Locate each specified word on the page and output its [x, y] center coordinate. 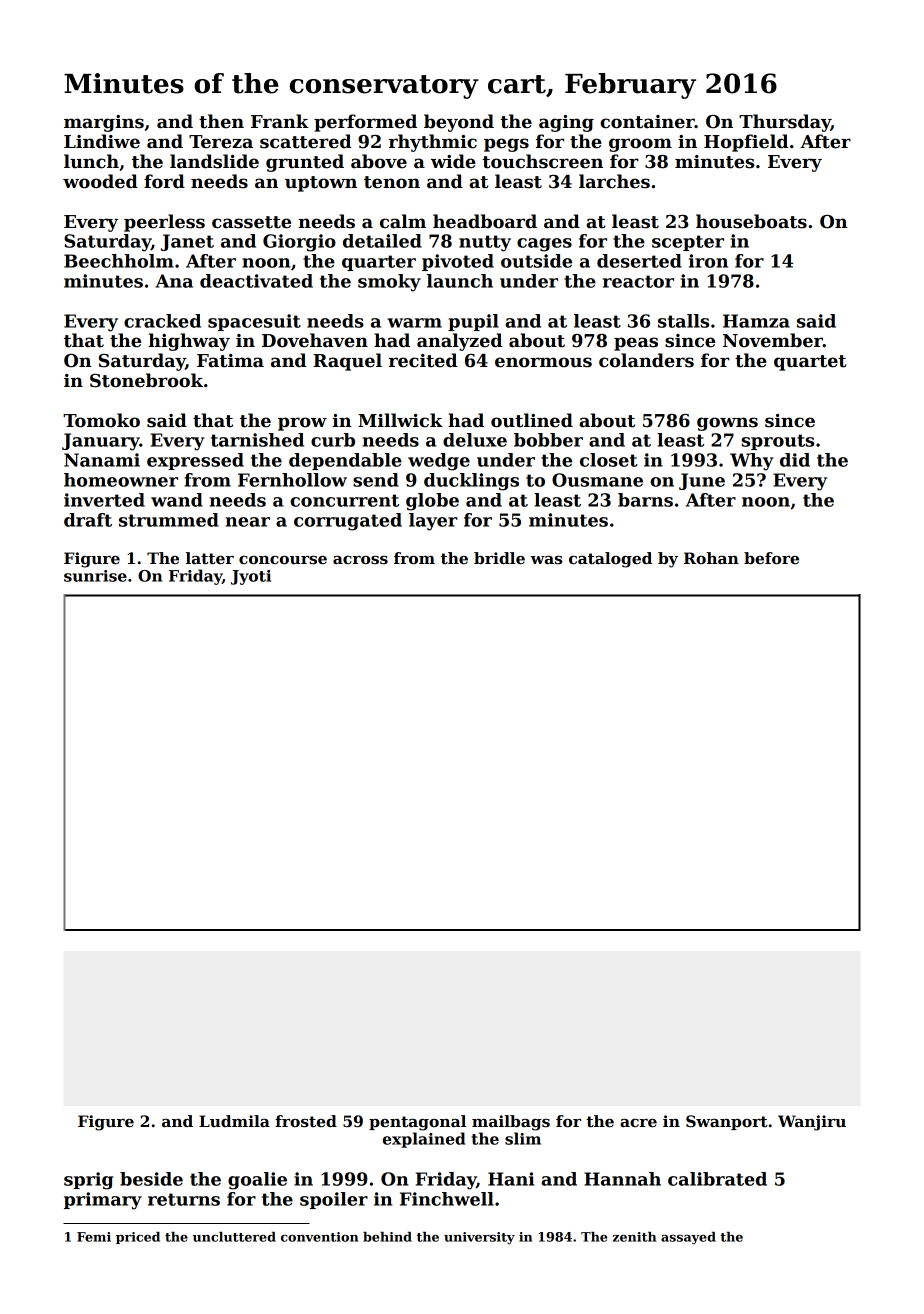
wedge [439, 462]
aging [566, 123]
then [221, 121]
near [247, 522]
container [647, 122]
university [479, 1238]
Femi [94, 1237]
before [771, 558]
